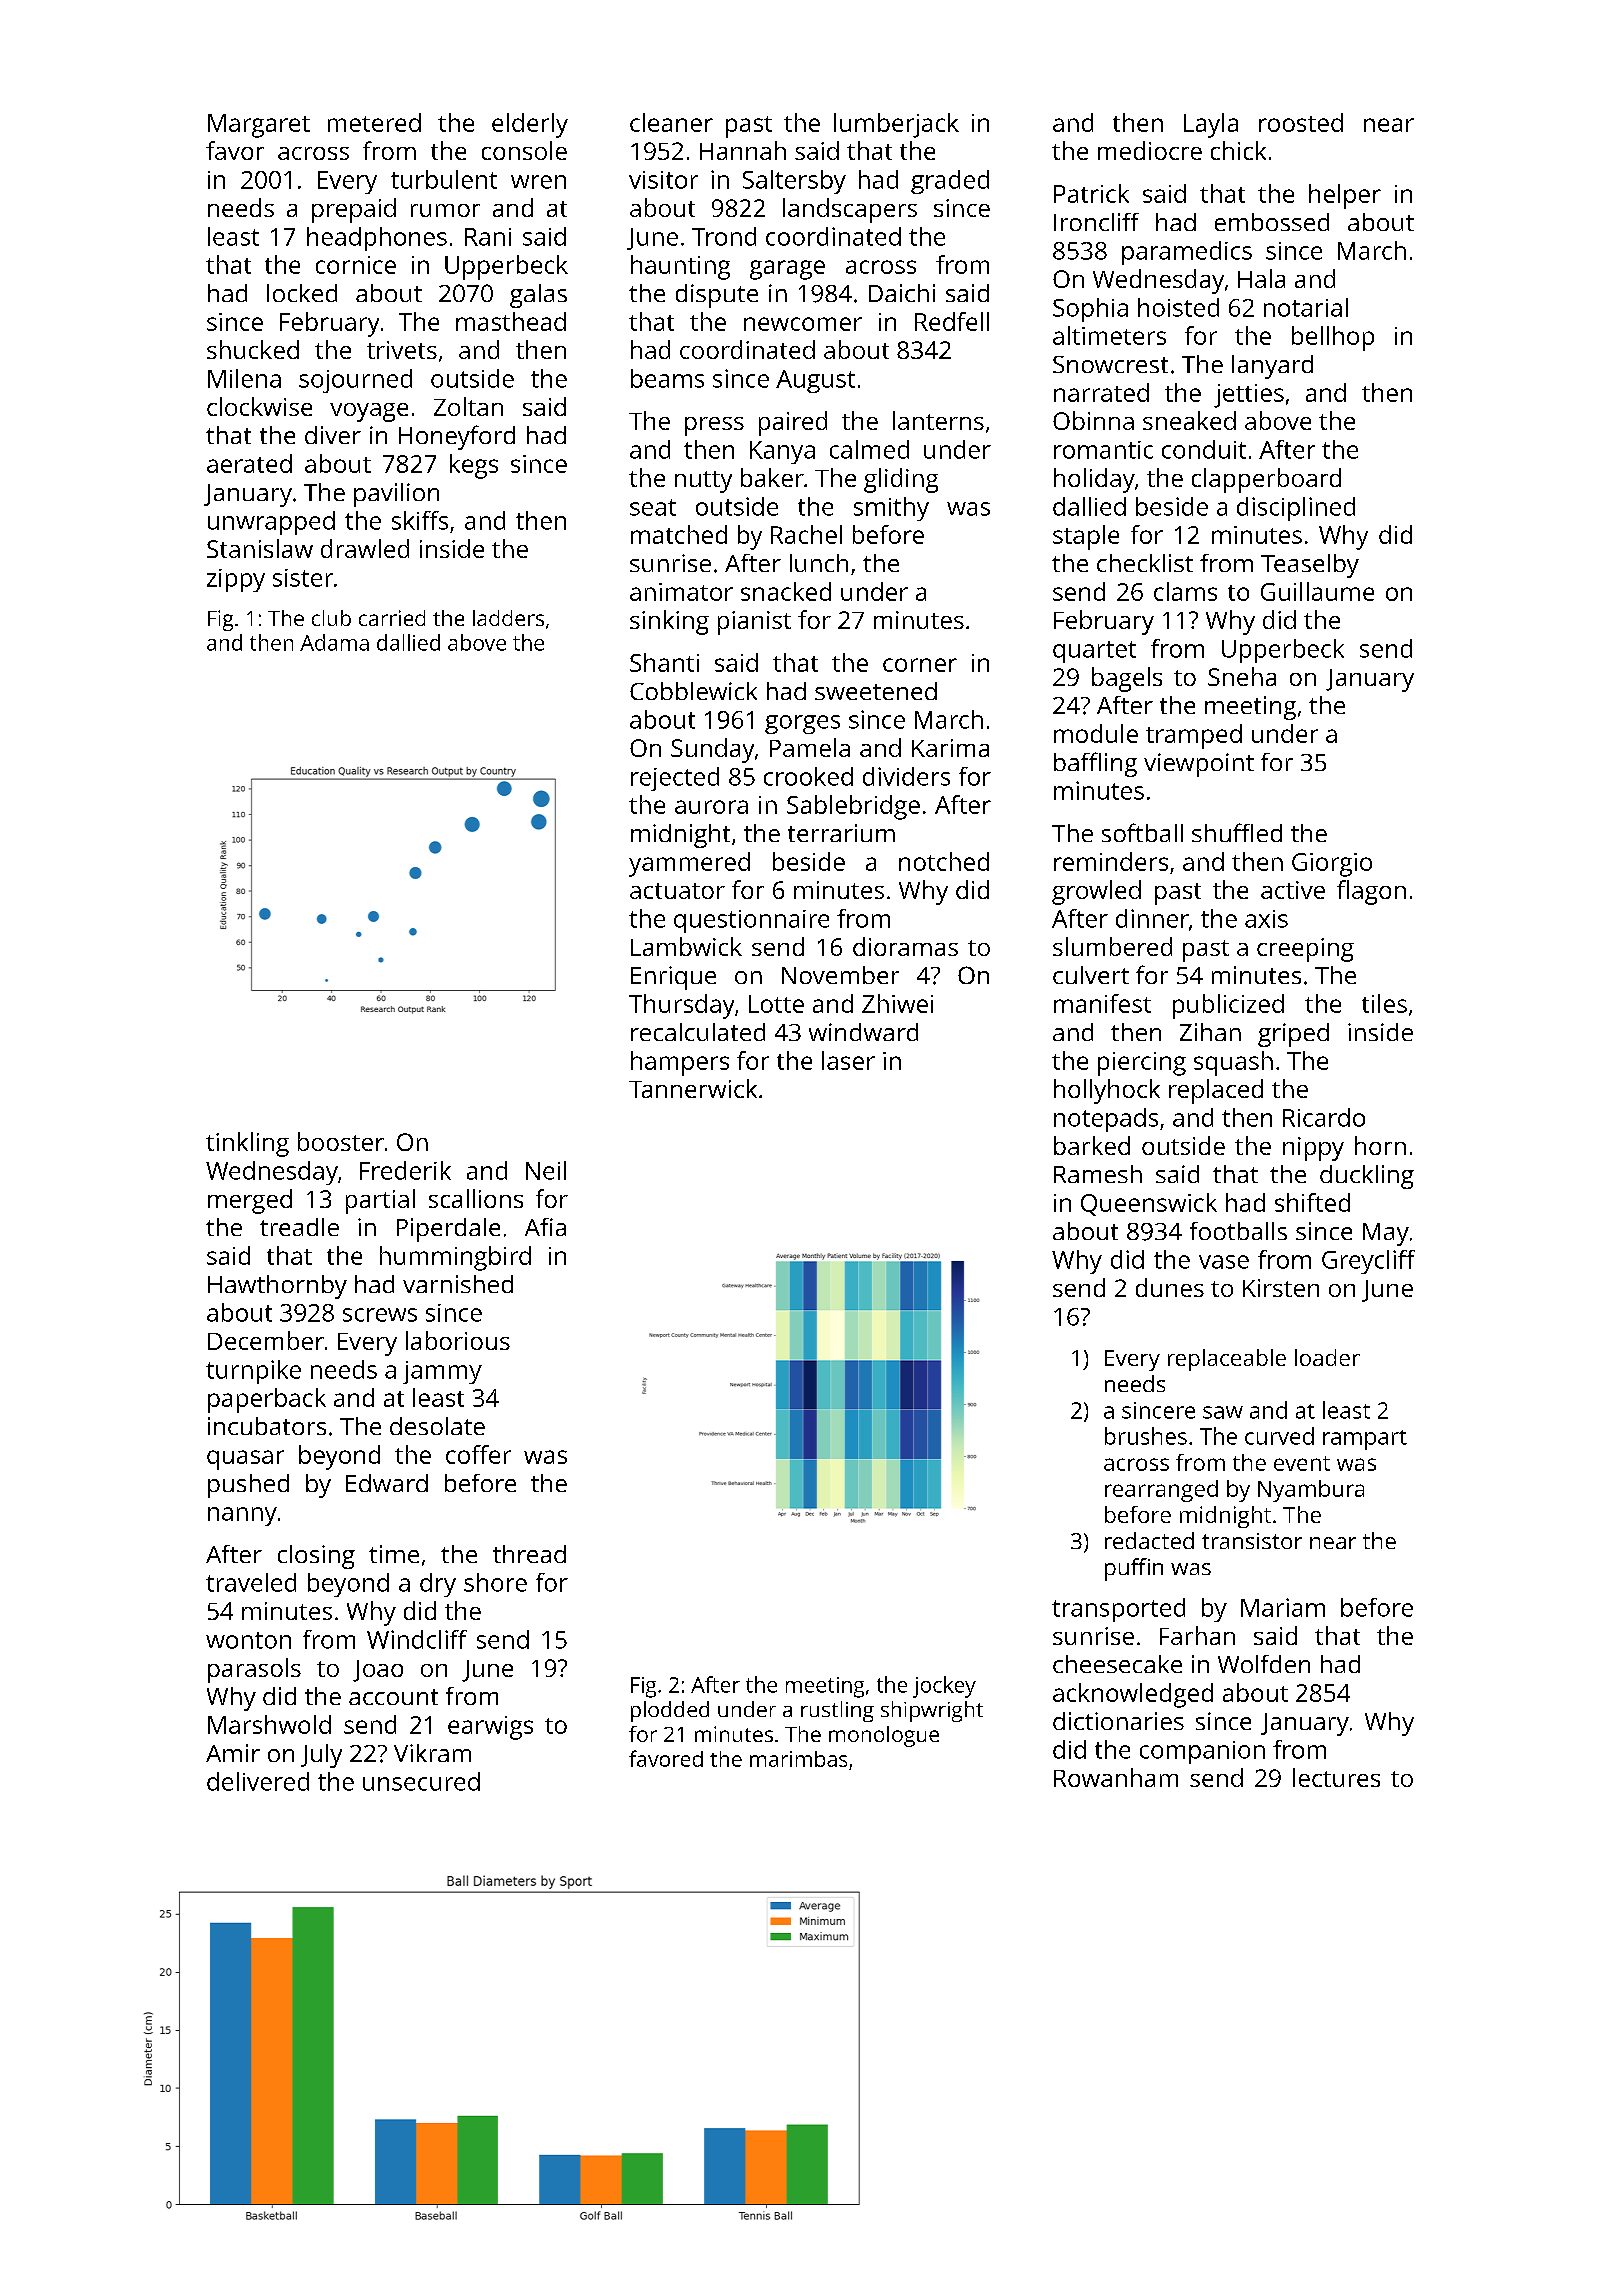  Describe the element at coordinates (1301, 122) in the image. I see `roosted` at that location.
